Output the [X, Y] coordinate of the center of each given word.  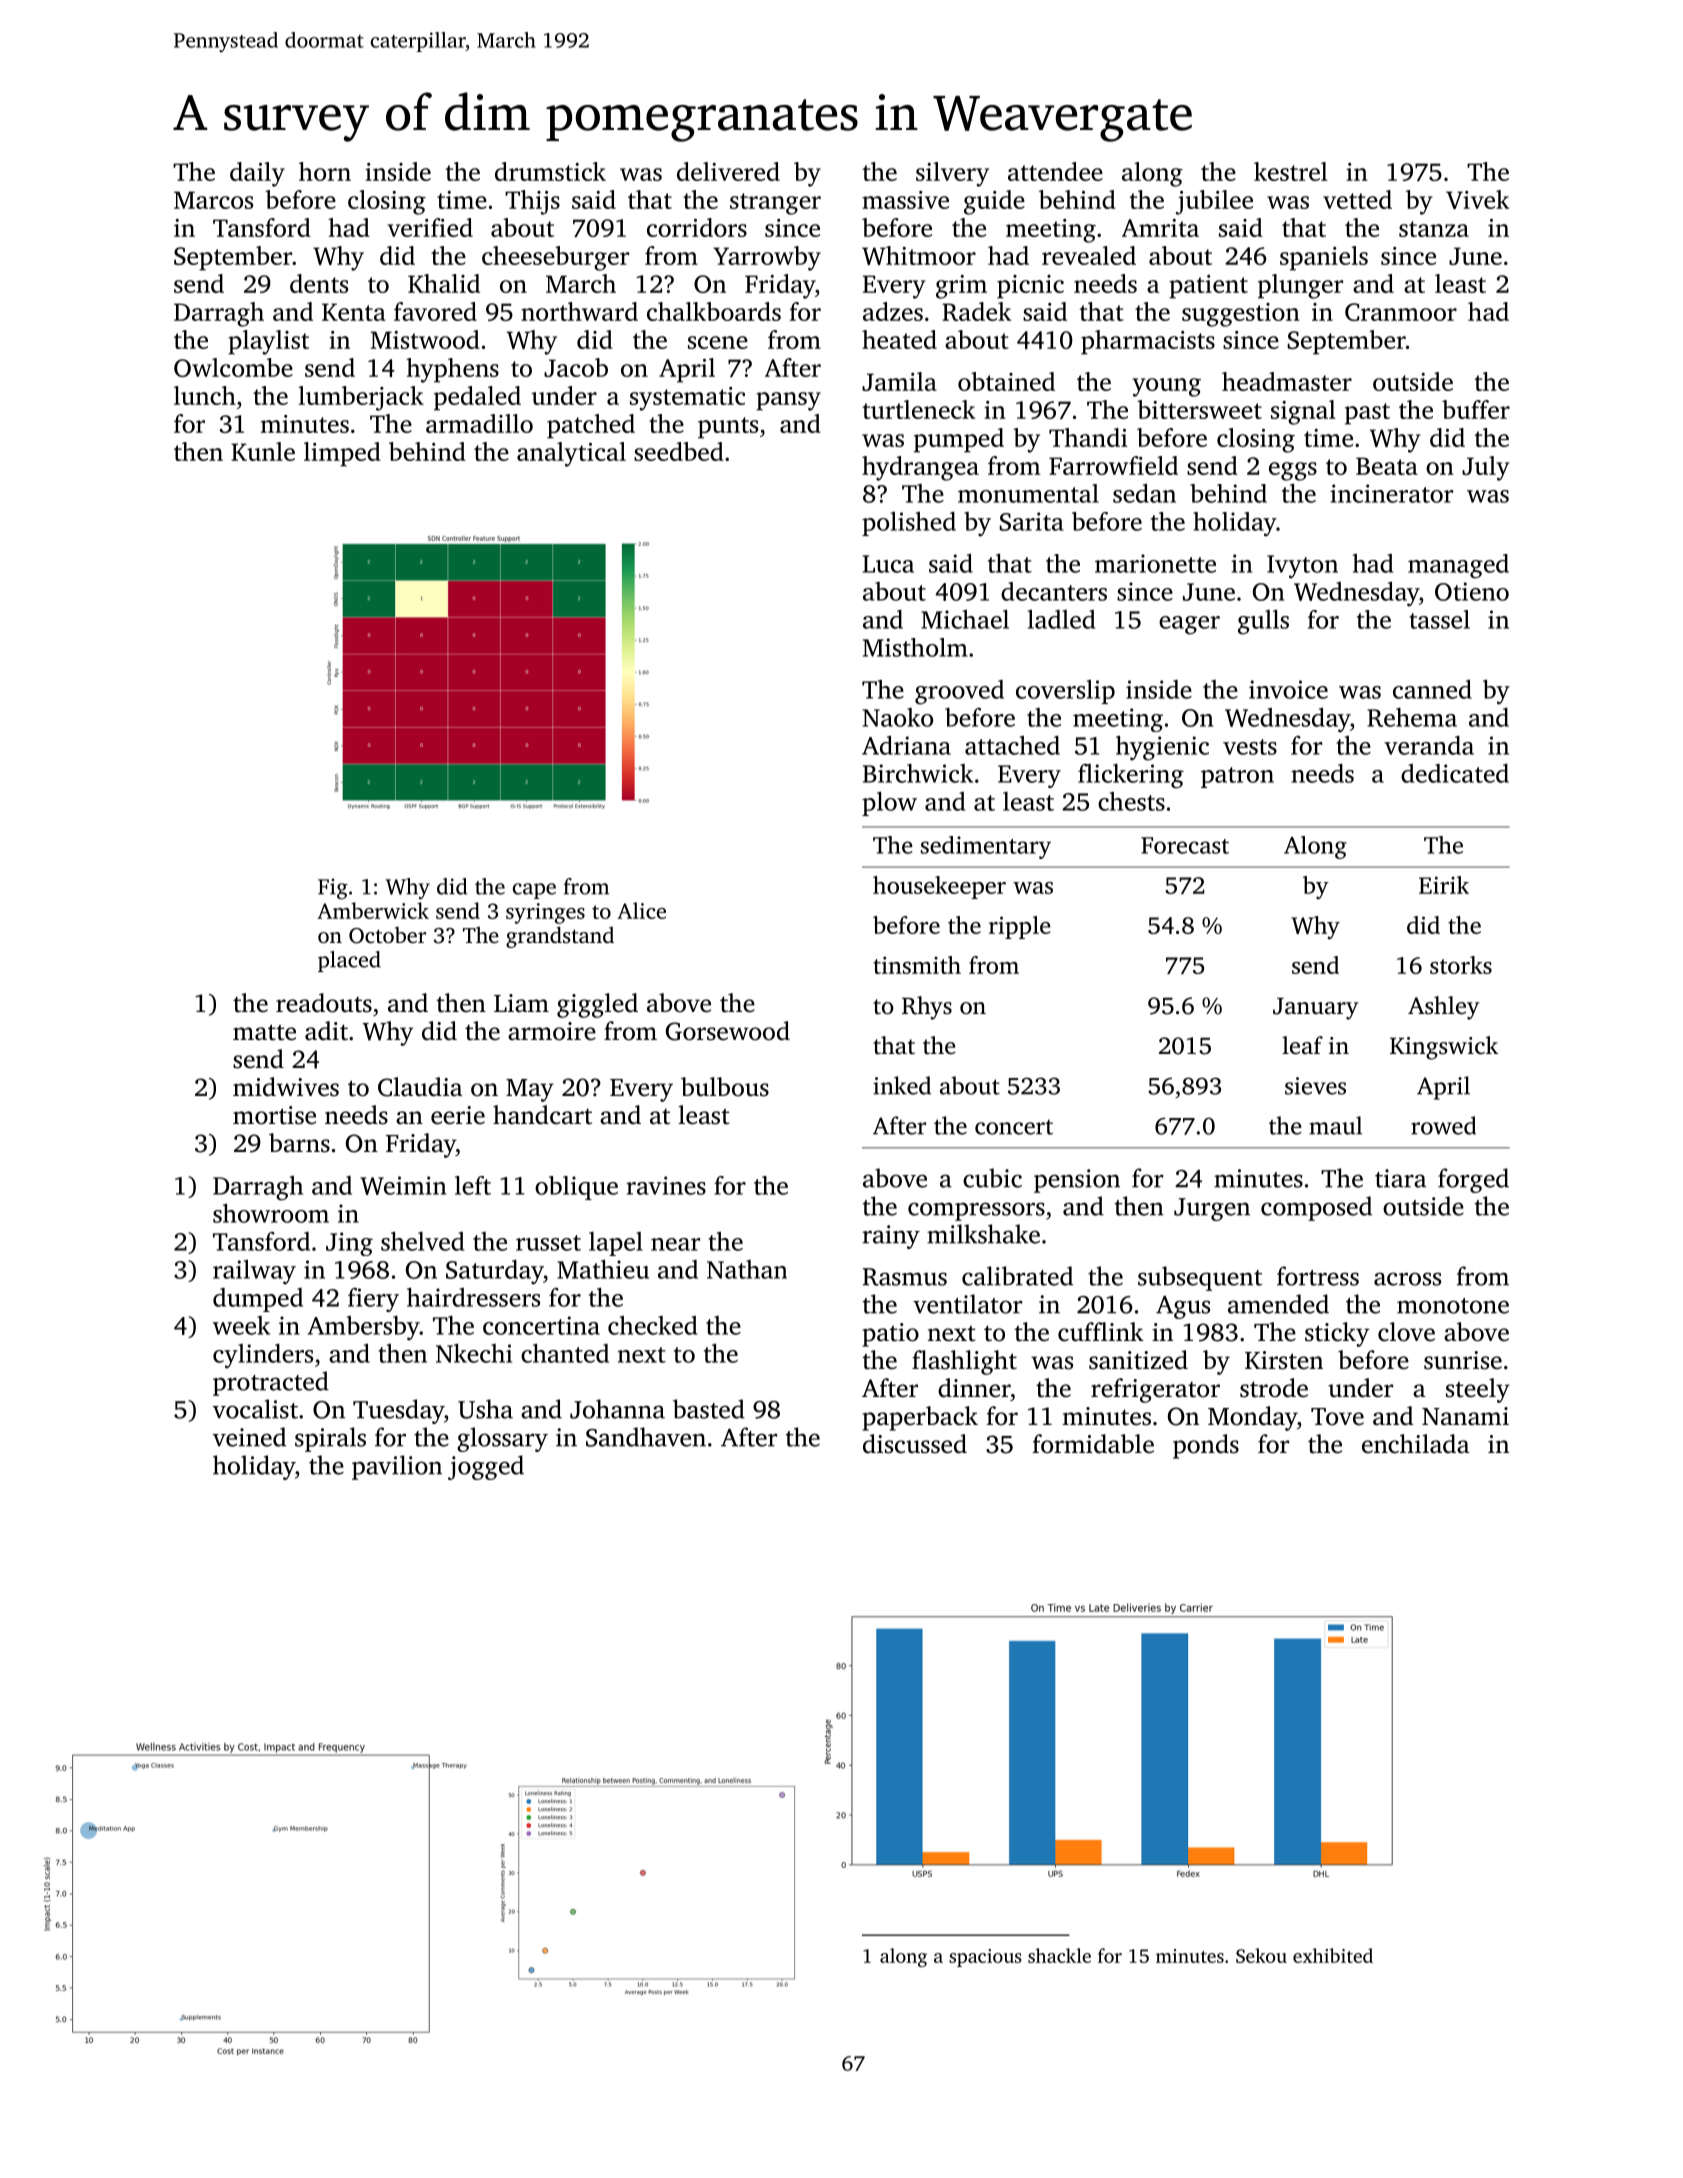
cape [534, 891]
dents [319, 283]
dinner [974, 1388]
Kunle [263, 451]
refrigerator [1155, 1390]
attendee [1055, 171]
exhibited [1333, 1955]
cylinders [263, 1356]
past [1367, 414]
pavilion [397, 1467]
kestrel [1291, 171]
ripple [1020, 927]
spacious [985, 1958]
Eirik [1444, 885]
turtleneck [919, 409]
